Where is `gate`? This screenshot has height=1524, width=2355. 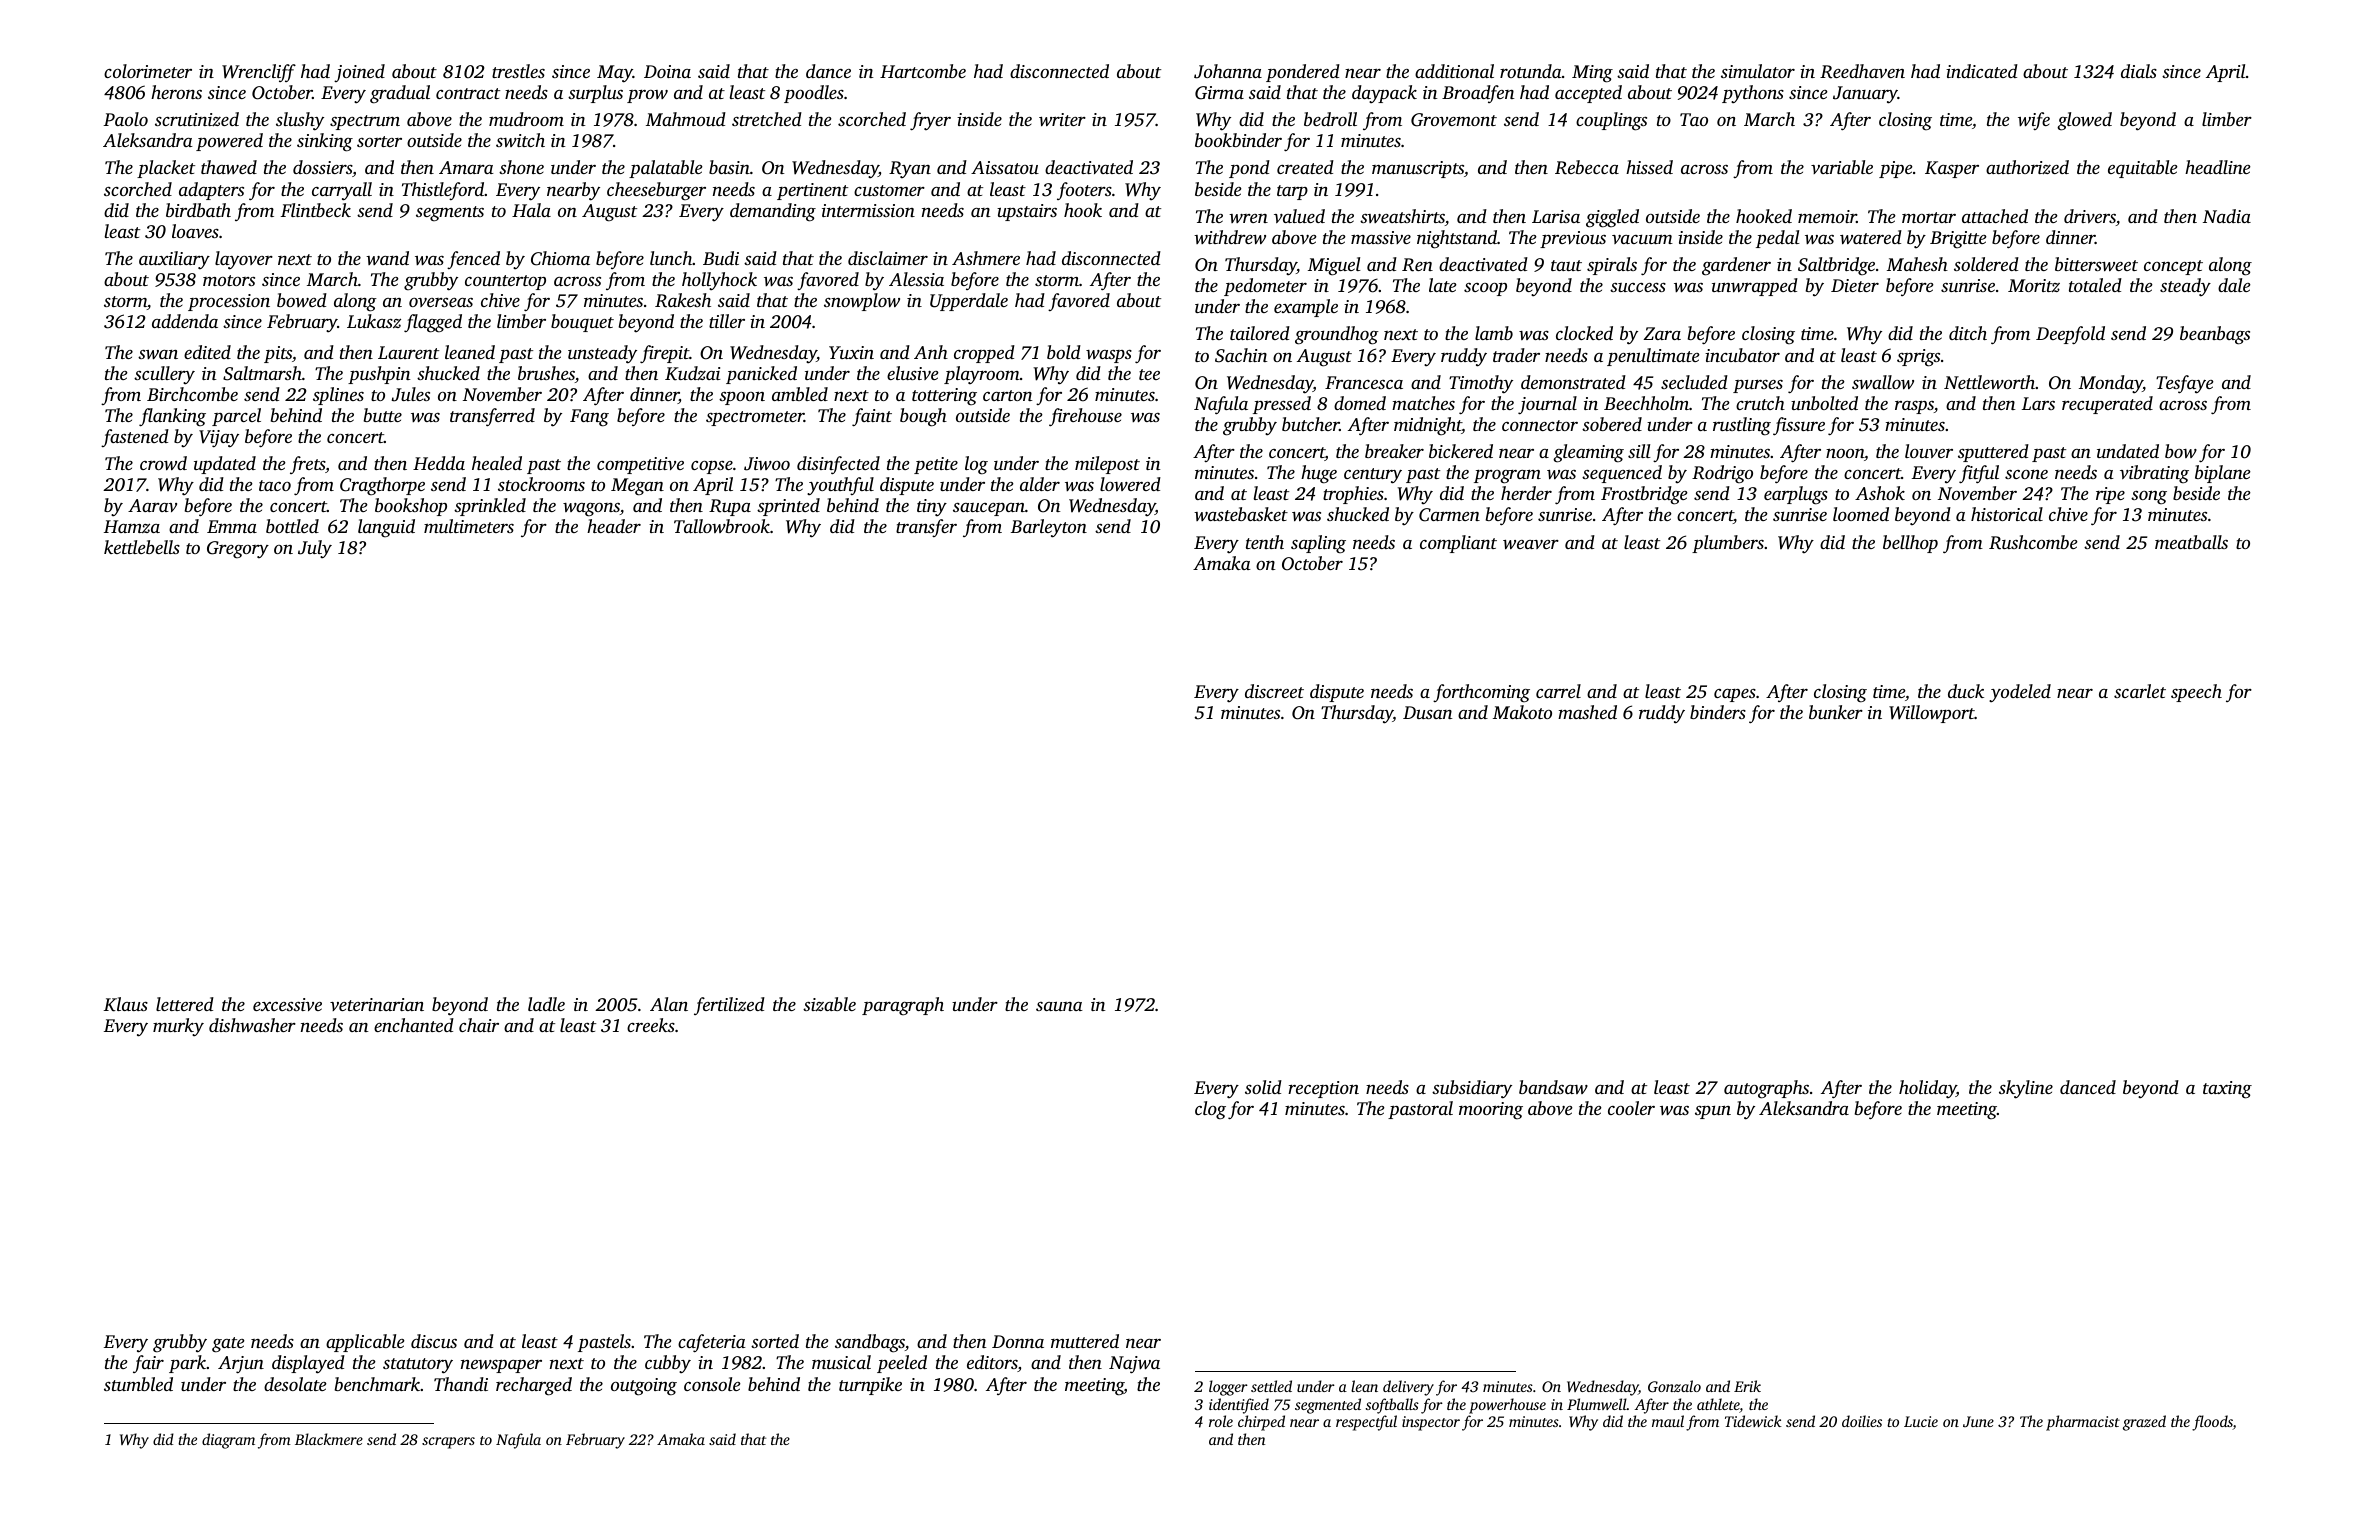 gate is located at coordinates (228, 1345).
